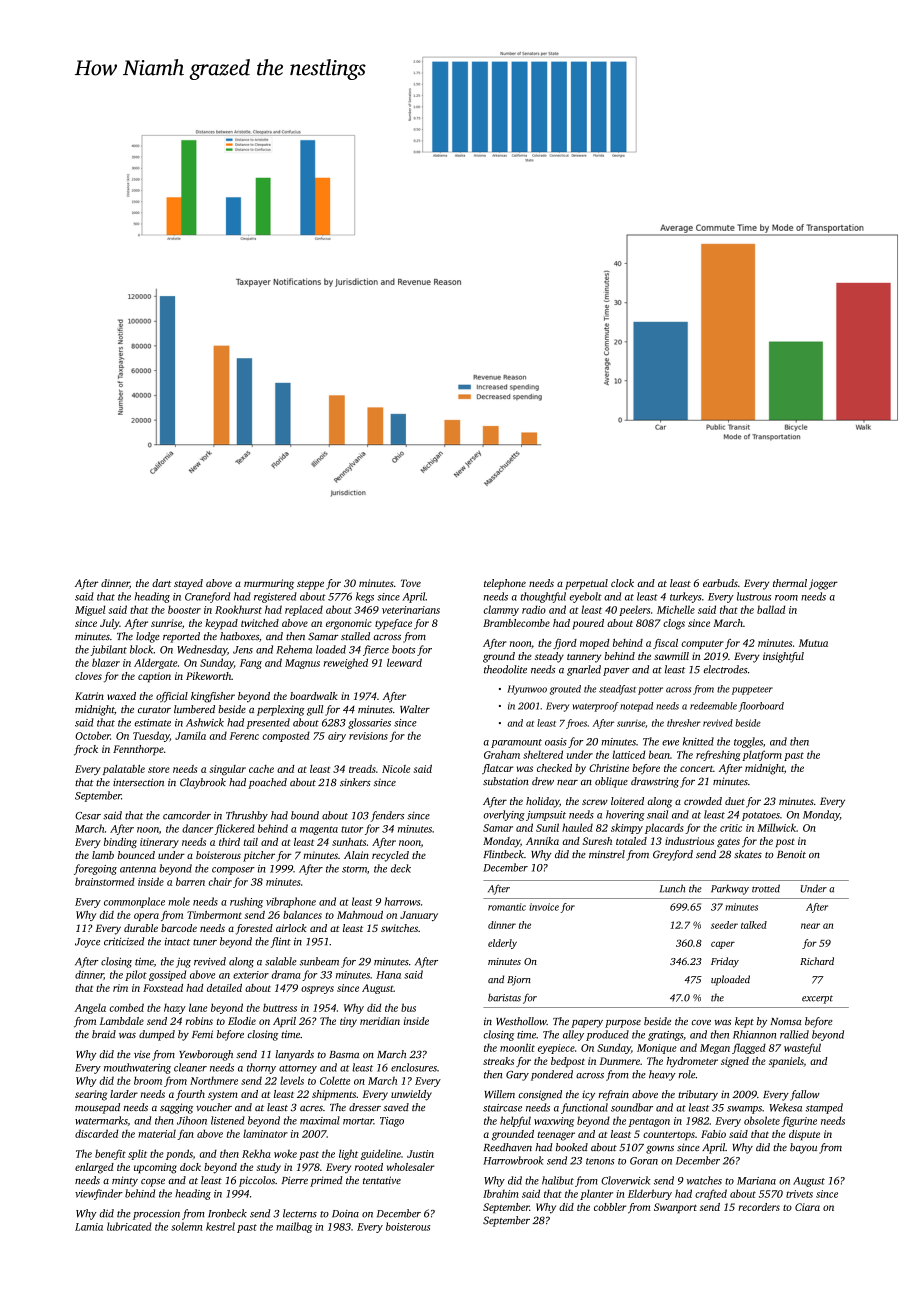 The image size is (924, 1308). Describe the element at coordinates (220, 1226) in the image. I see `kestrel` at that location.
